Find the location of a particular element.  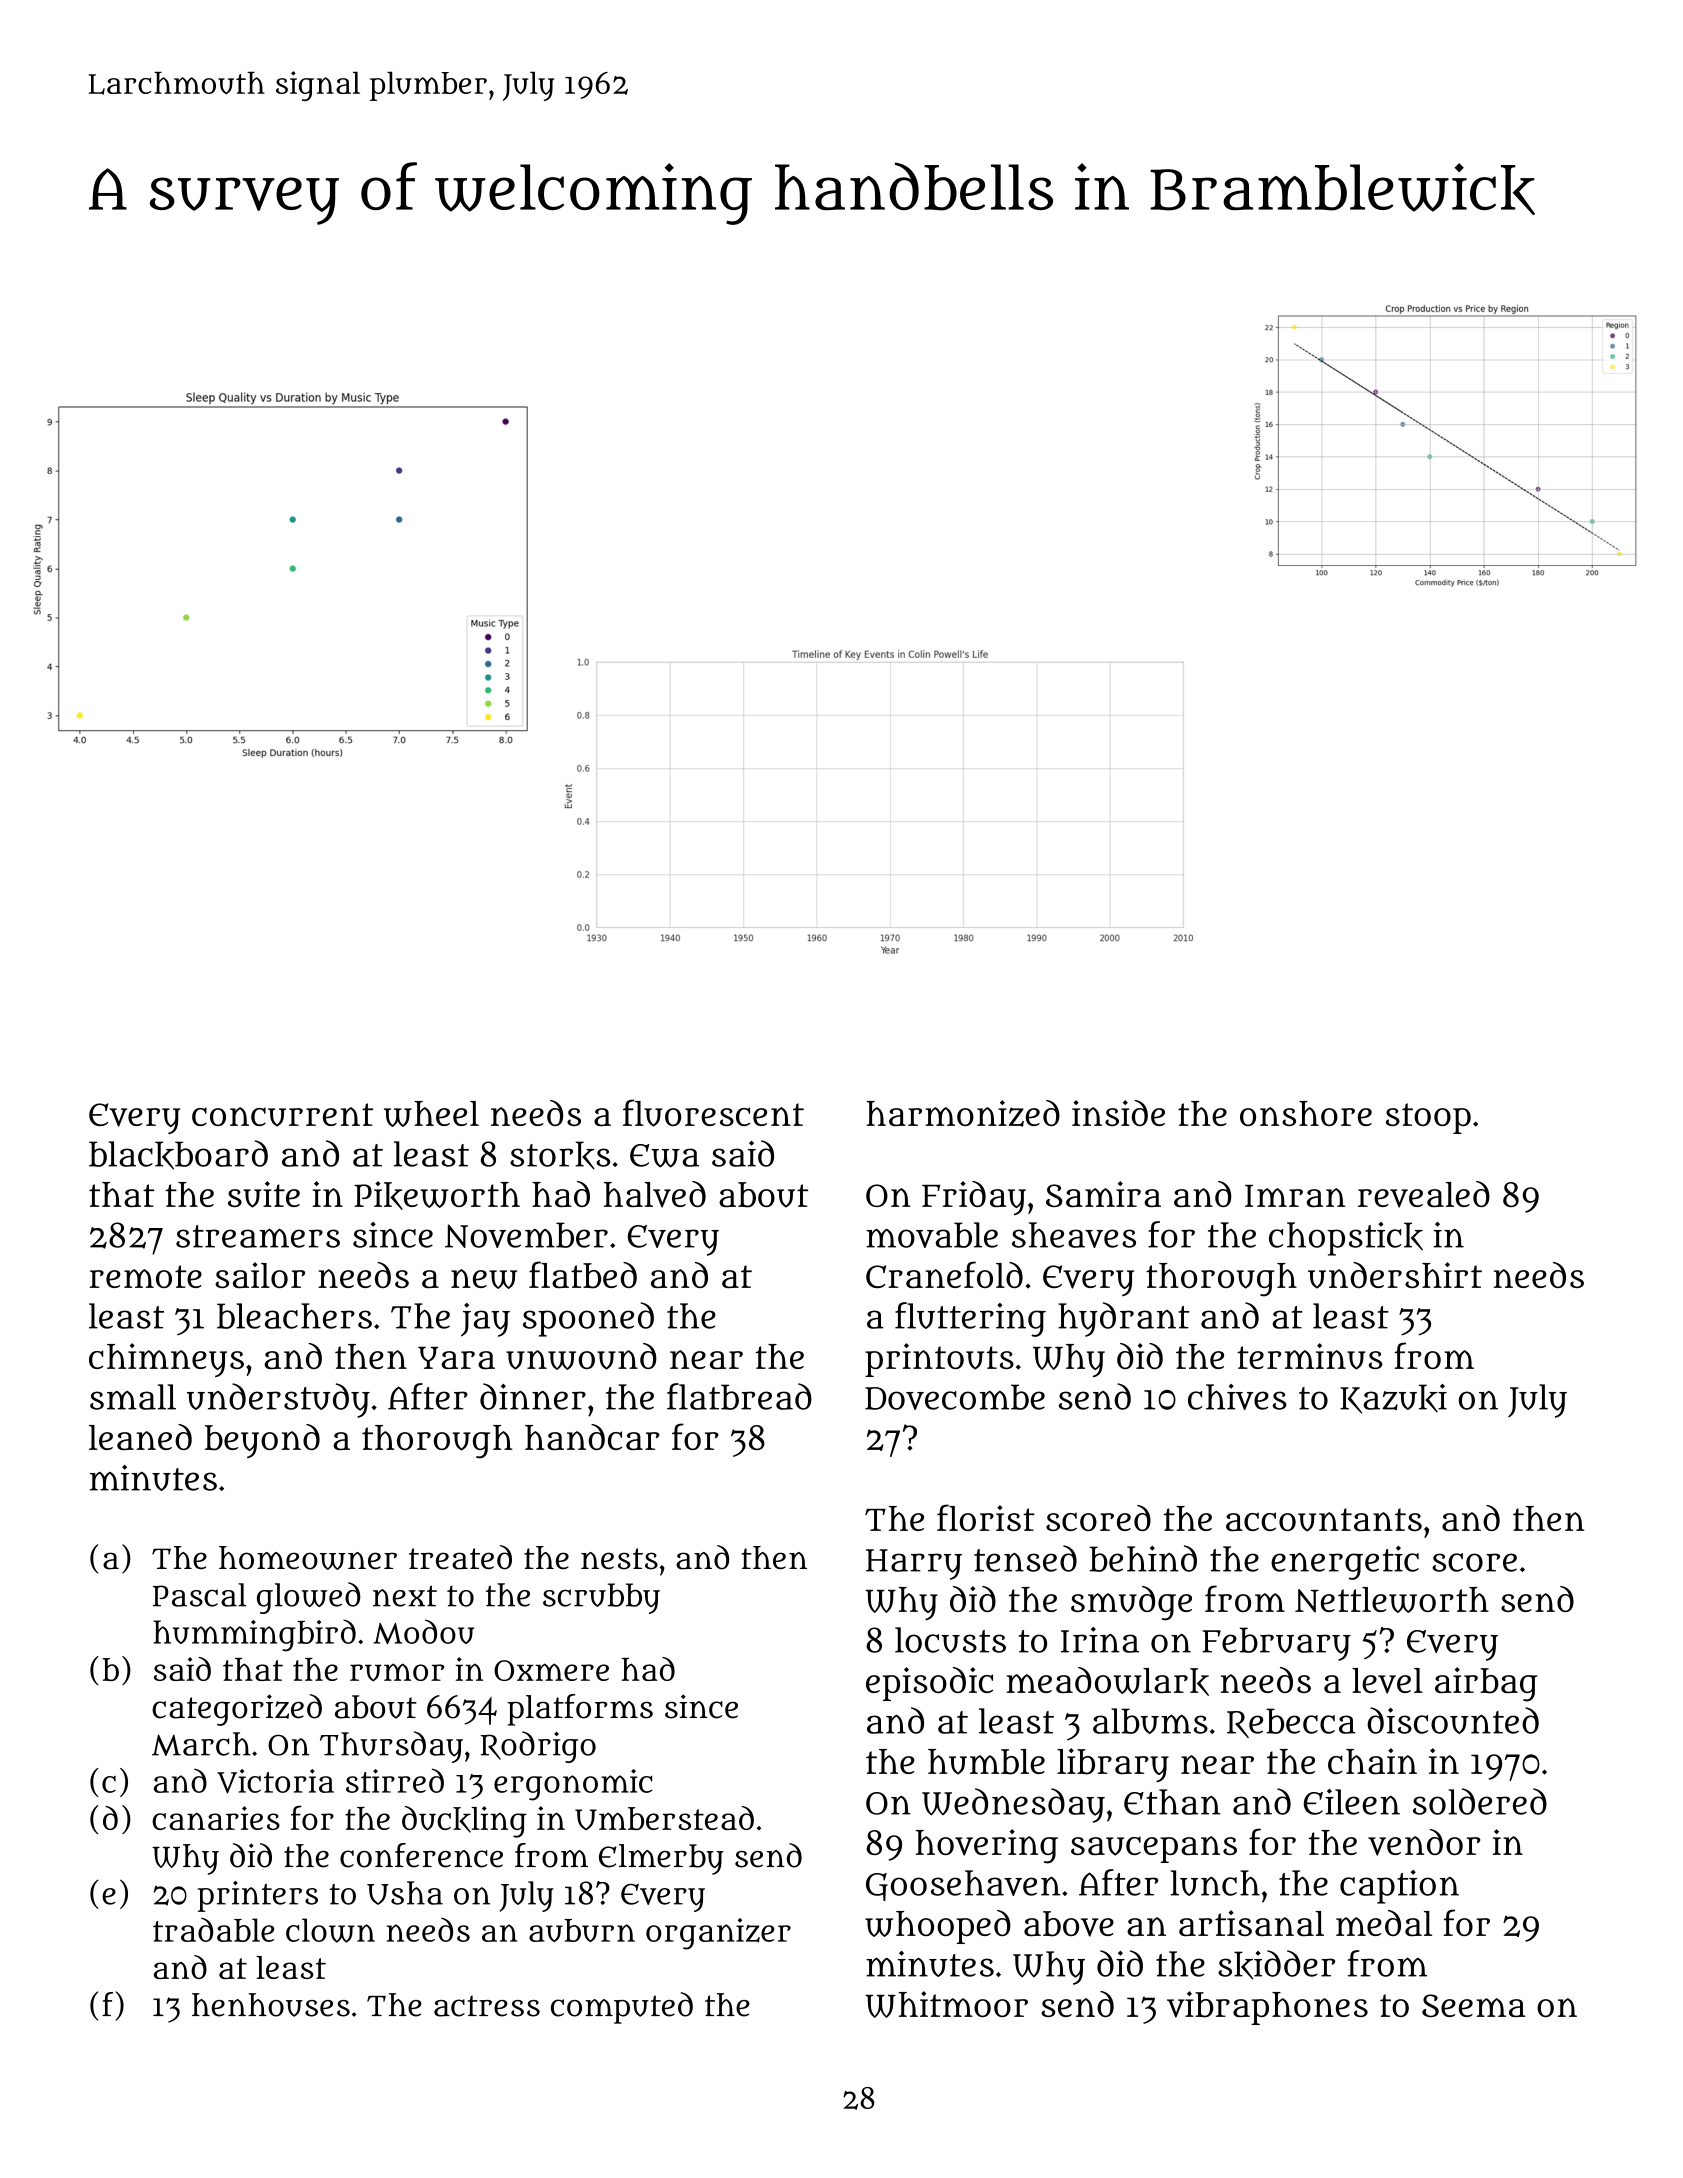

fluttering is located at coordinates (970, 1319).
